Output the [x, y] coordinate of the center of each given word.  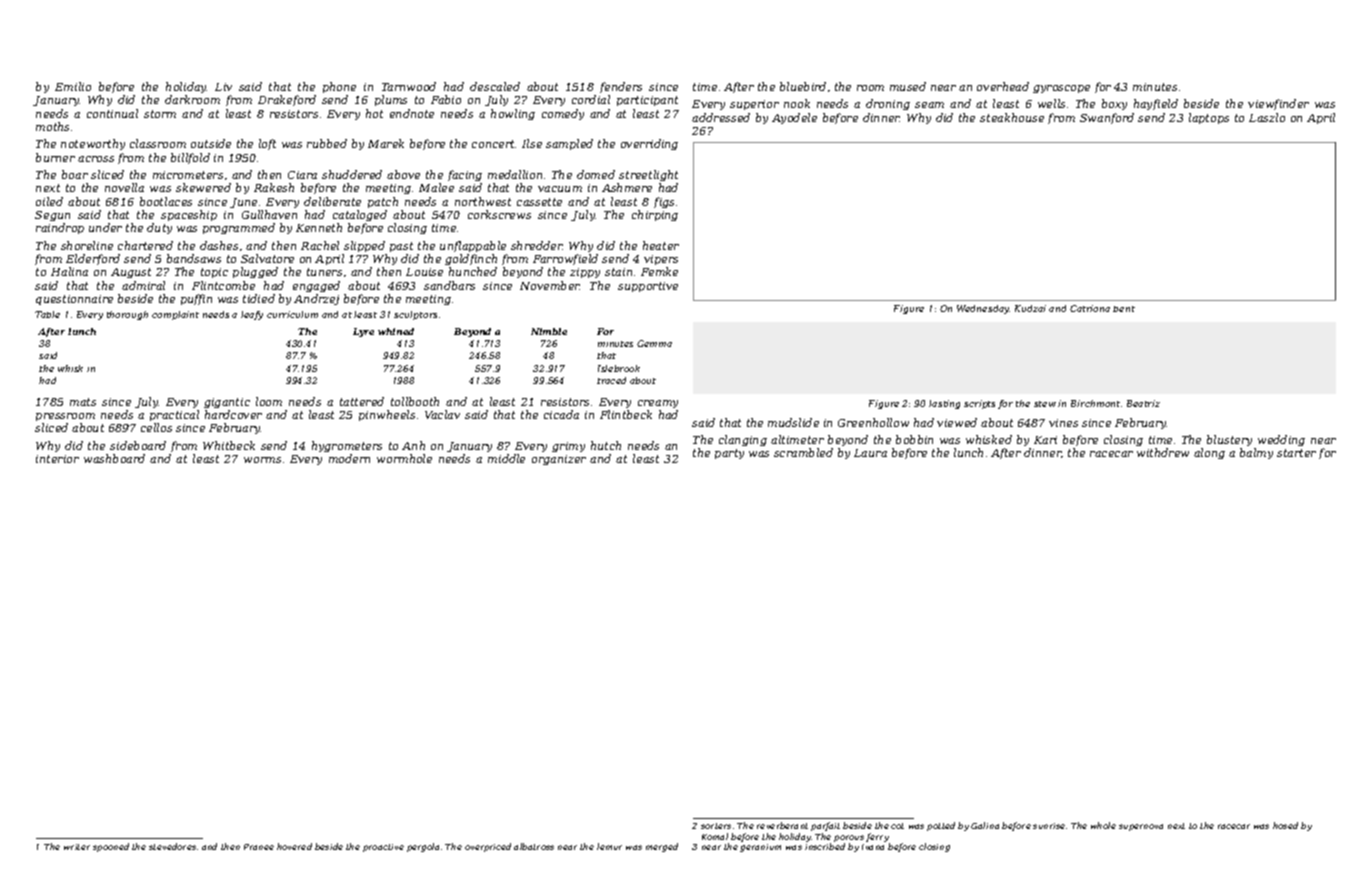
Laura [870, 453]
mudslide [793, 422]
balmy [1256, 453]
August [131, 273]
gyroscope [1061, 89]
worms [262, 460]
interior [57, 459]
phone [339, 87]
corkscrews [499, 214]
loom [269, 401]
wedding [1281, 440]
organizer [559, 460]
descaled [495, 86]
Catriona [1090, 308]
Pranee [259, 847]
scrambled [803, 452]
